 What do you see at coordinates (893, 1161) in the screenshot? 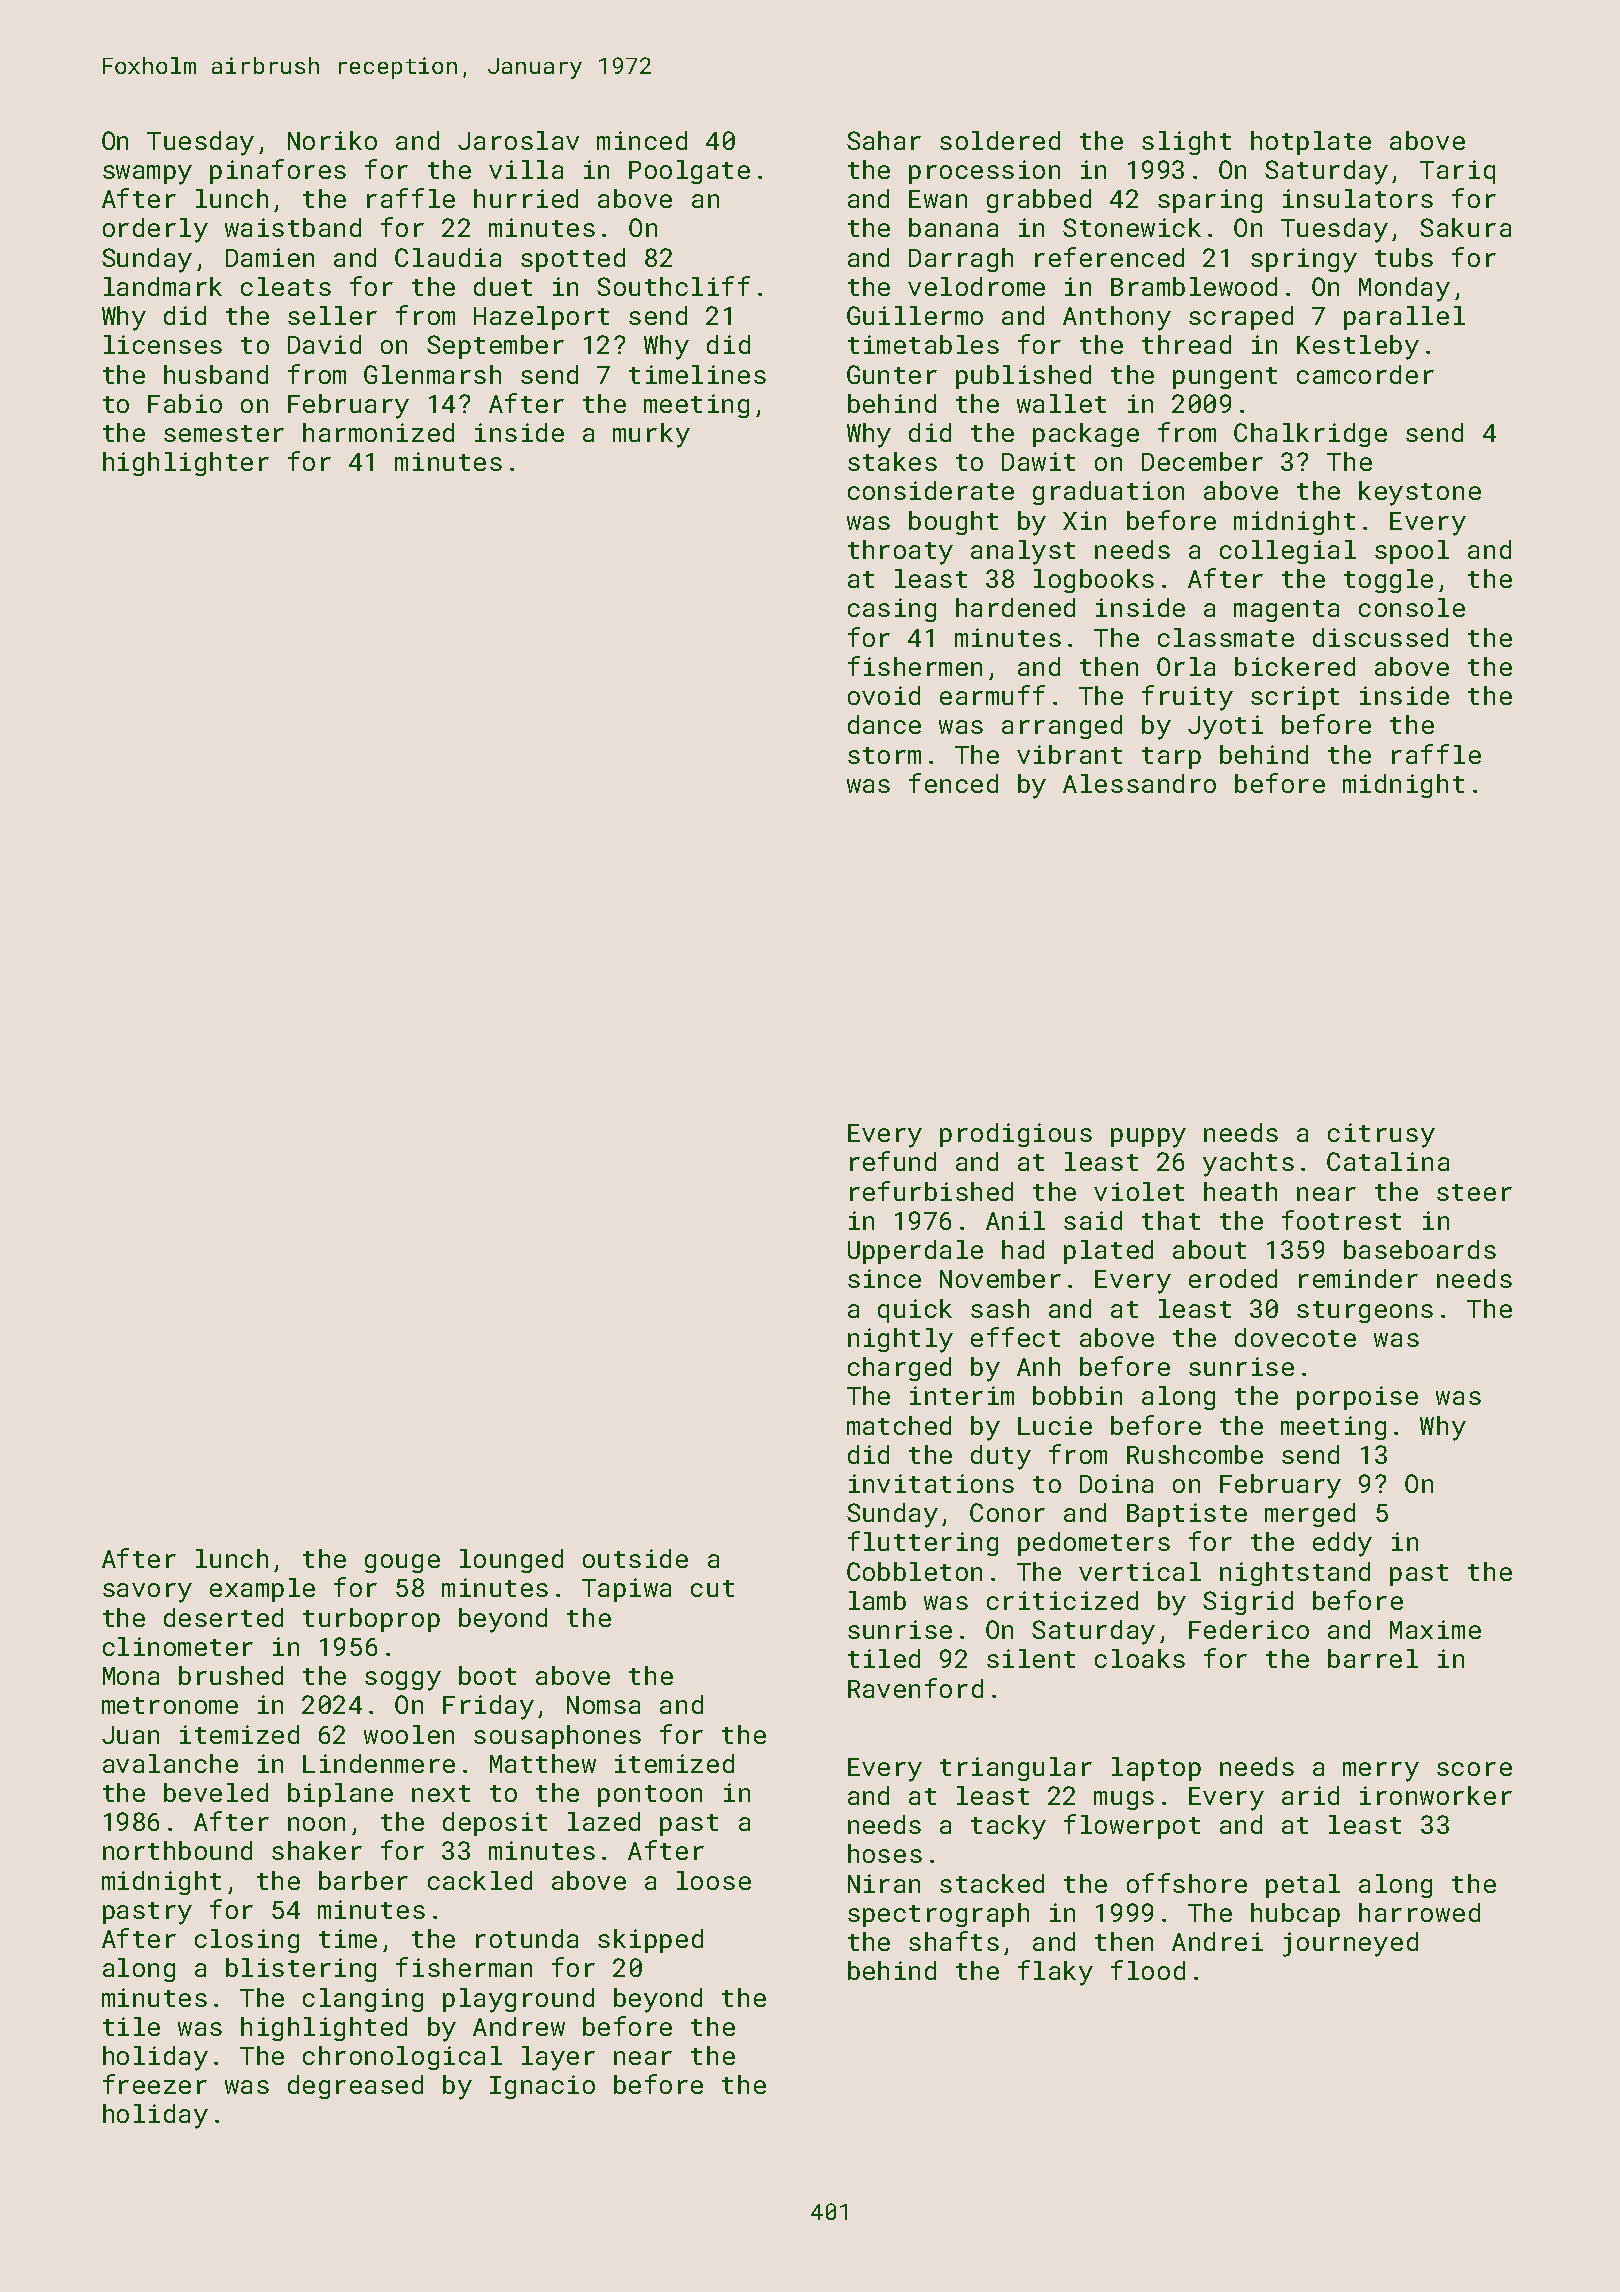
I see `refund` at bounding box center [893, 1161].
